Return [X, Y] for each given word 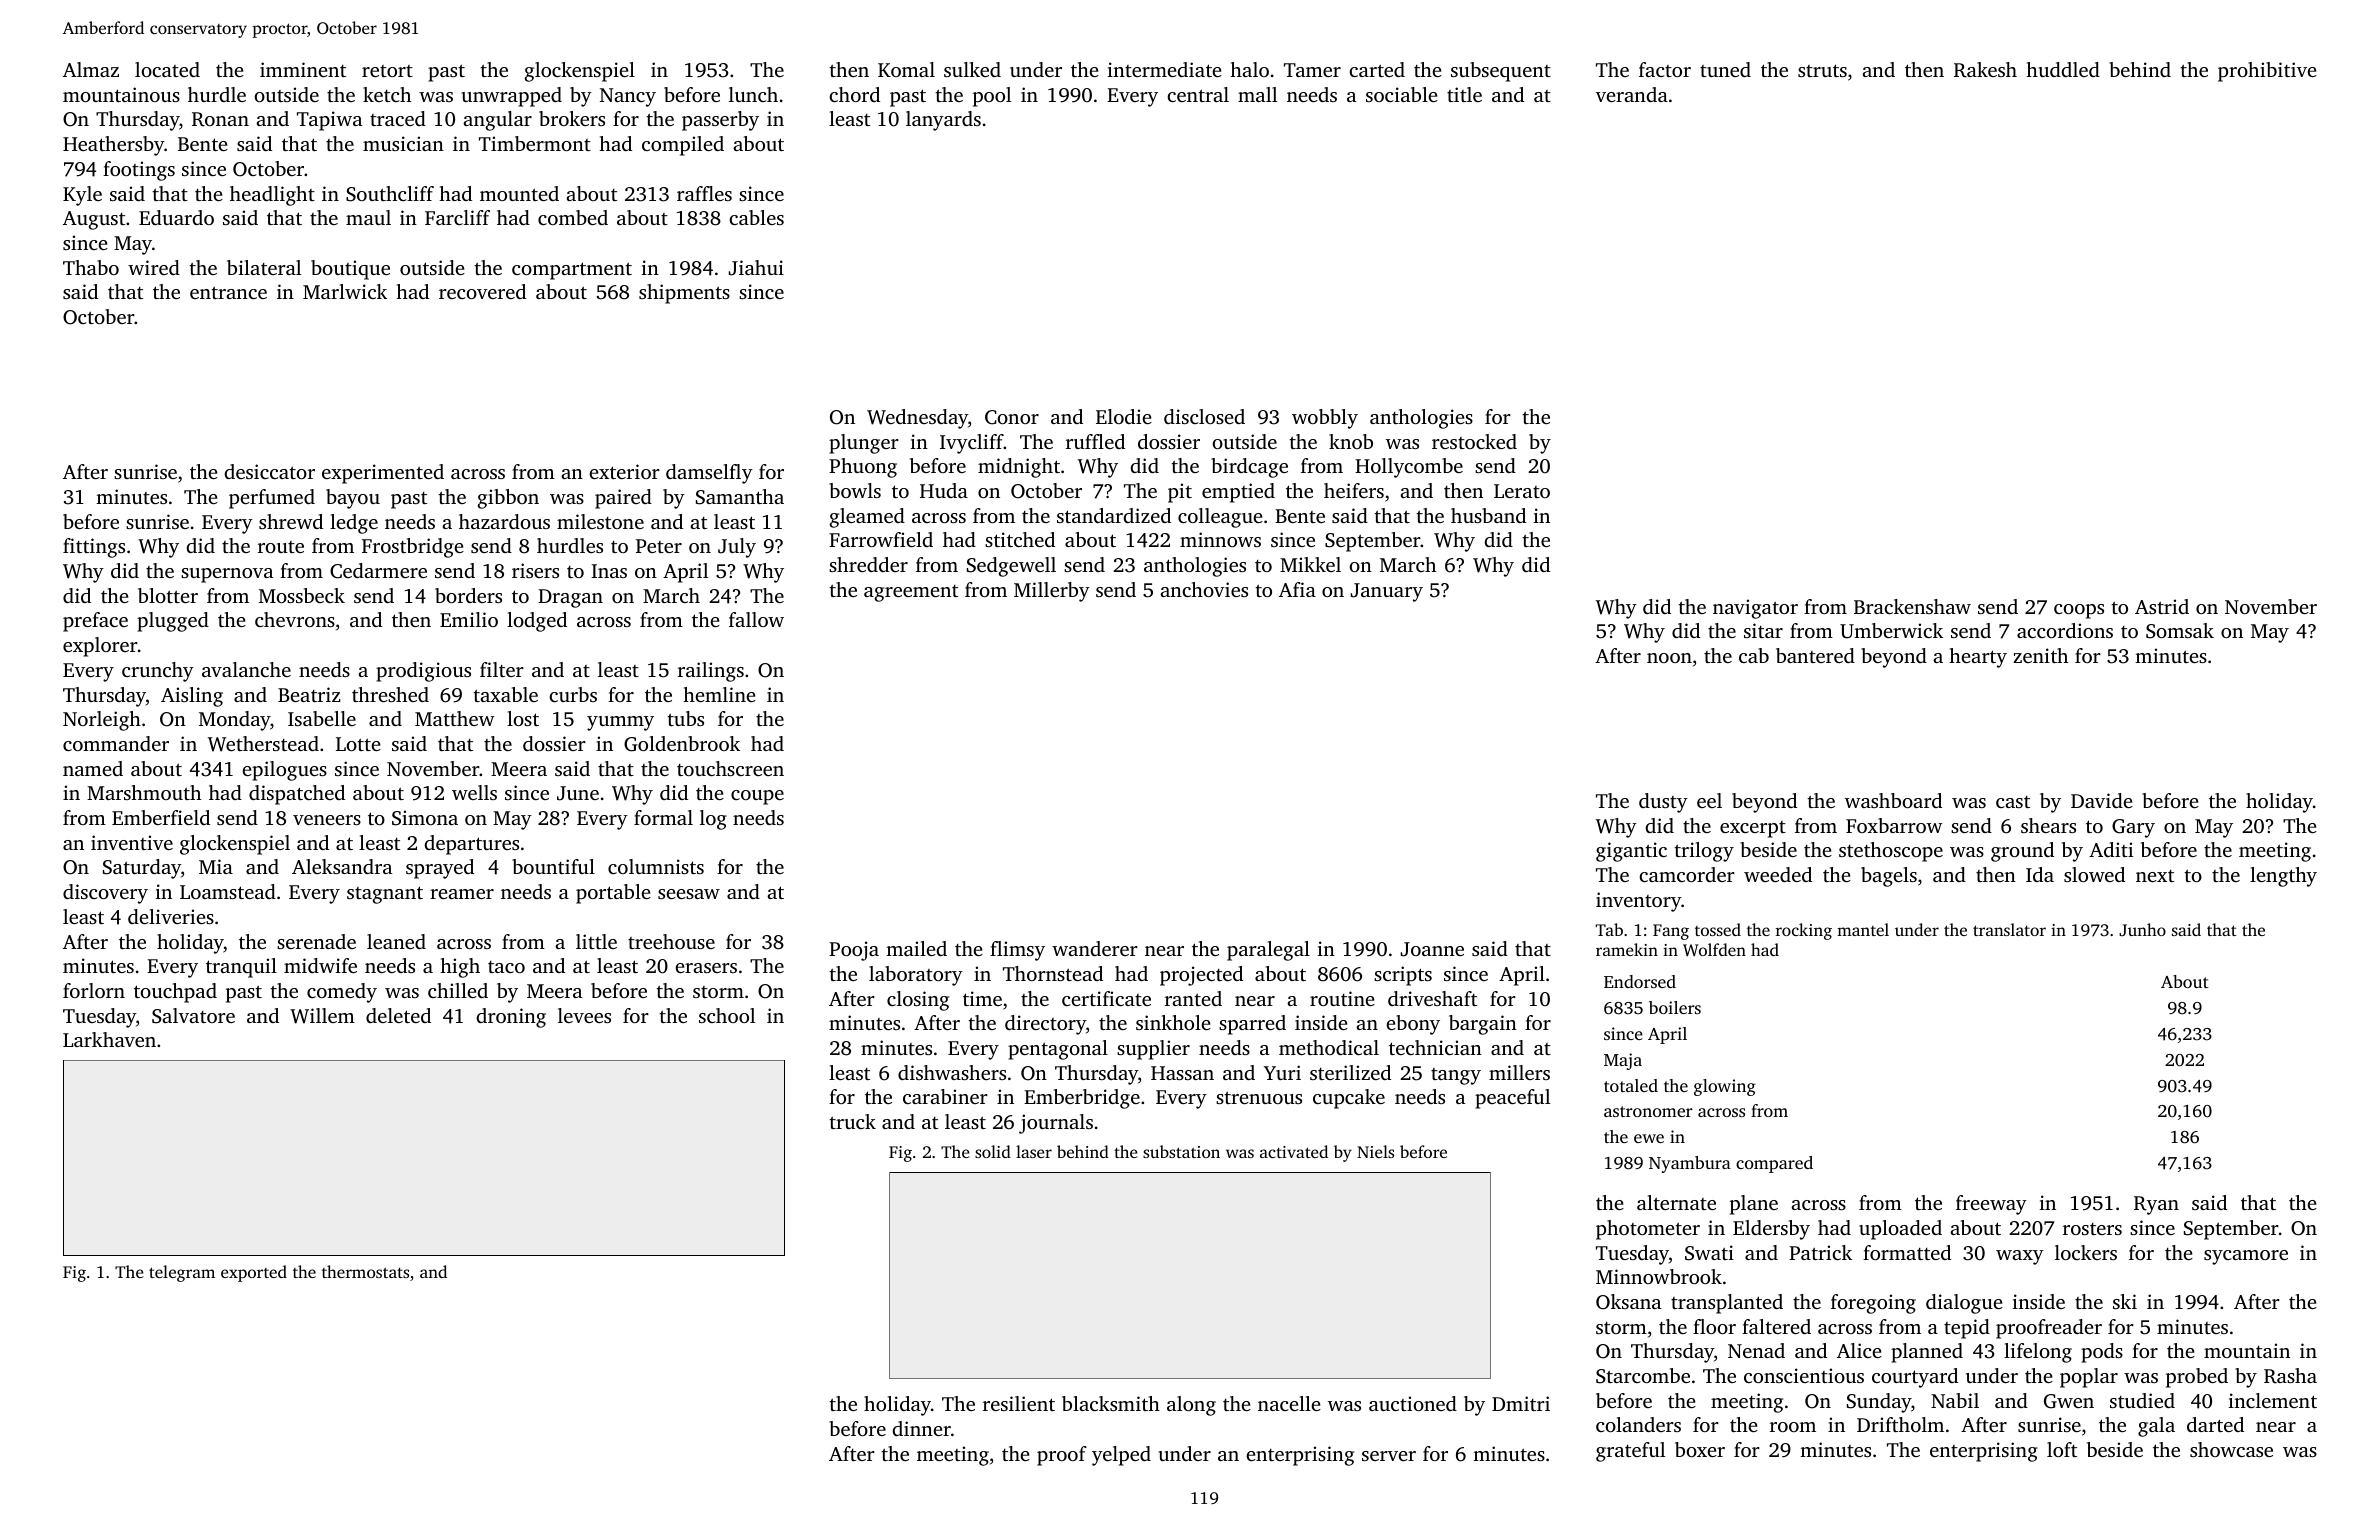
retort [387, 71]
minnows [1220, 539]
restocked [1474, 441]
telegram [182, 1273]
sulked [972, 69]
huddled [2063, 69]
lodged [537, 622]
